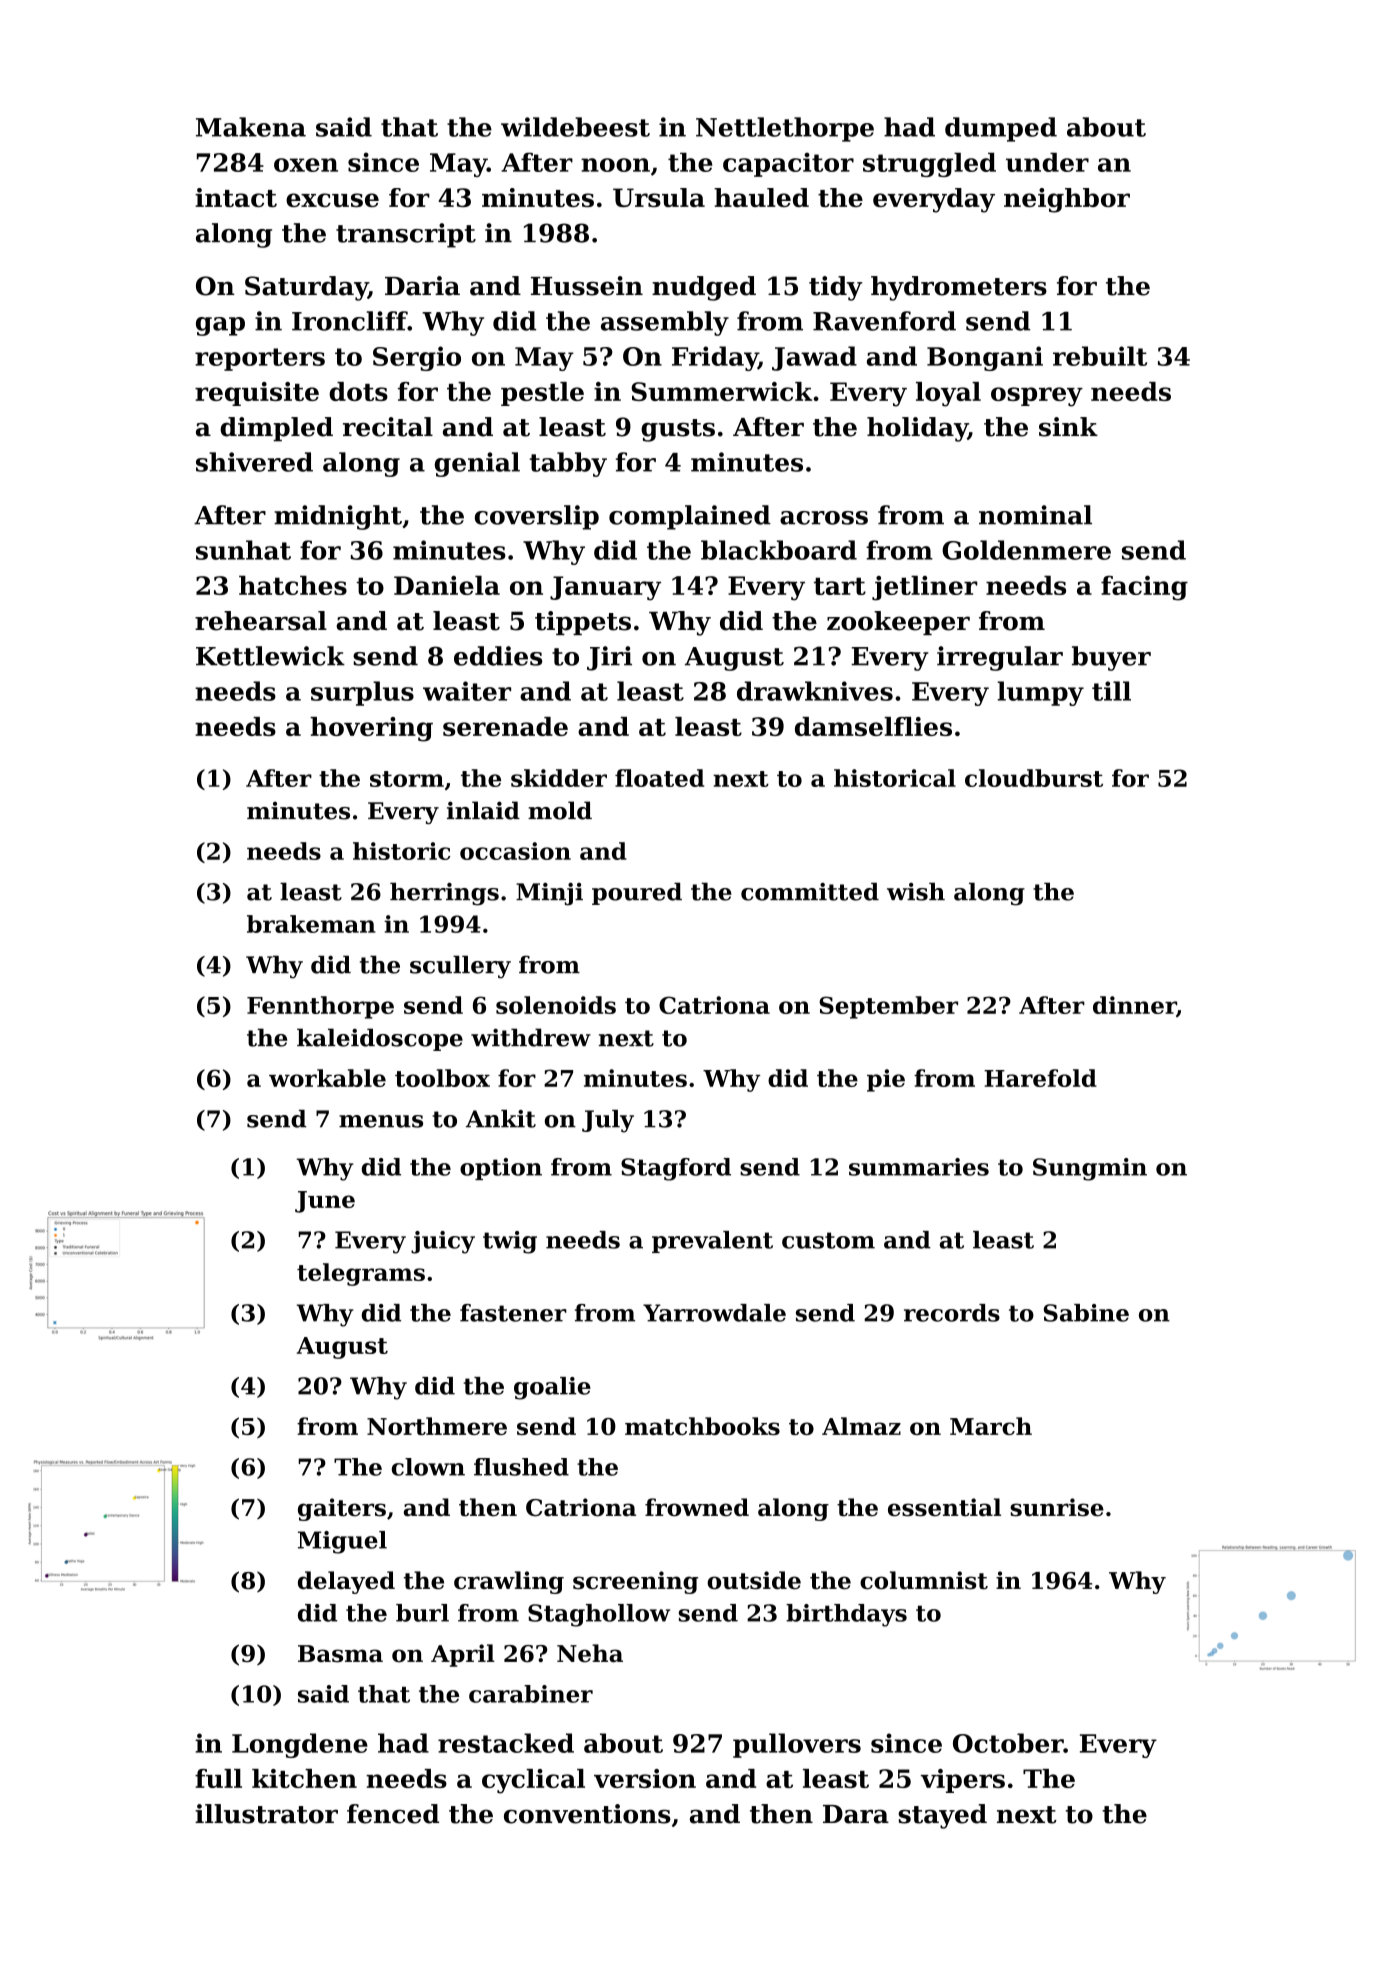 The image size is (1386, 1969). What do you see at coordinates (568, 464) in the page?
I see `tabby` at bounding box center [568, 464].
